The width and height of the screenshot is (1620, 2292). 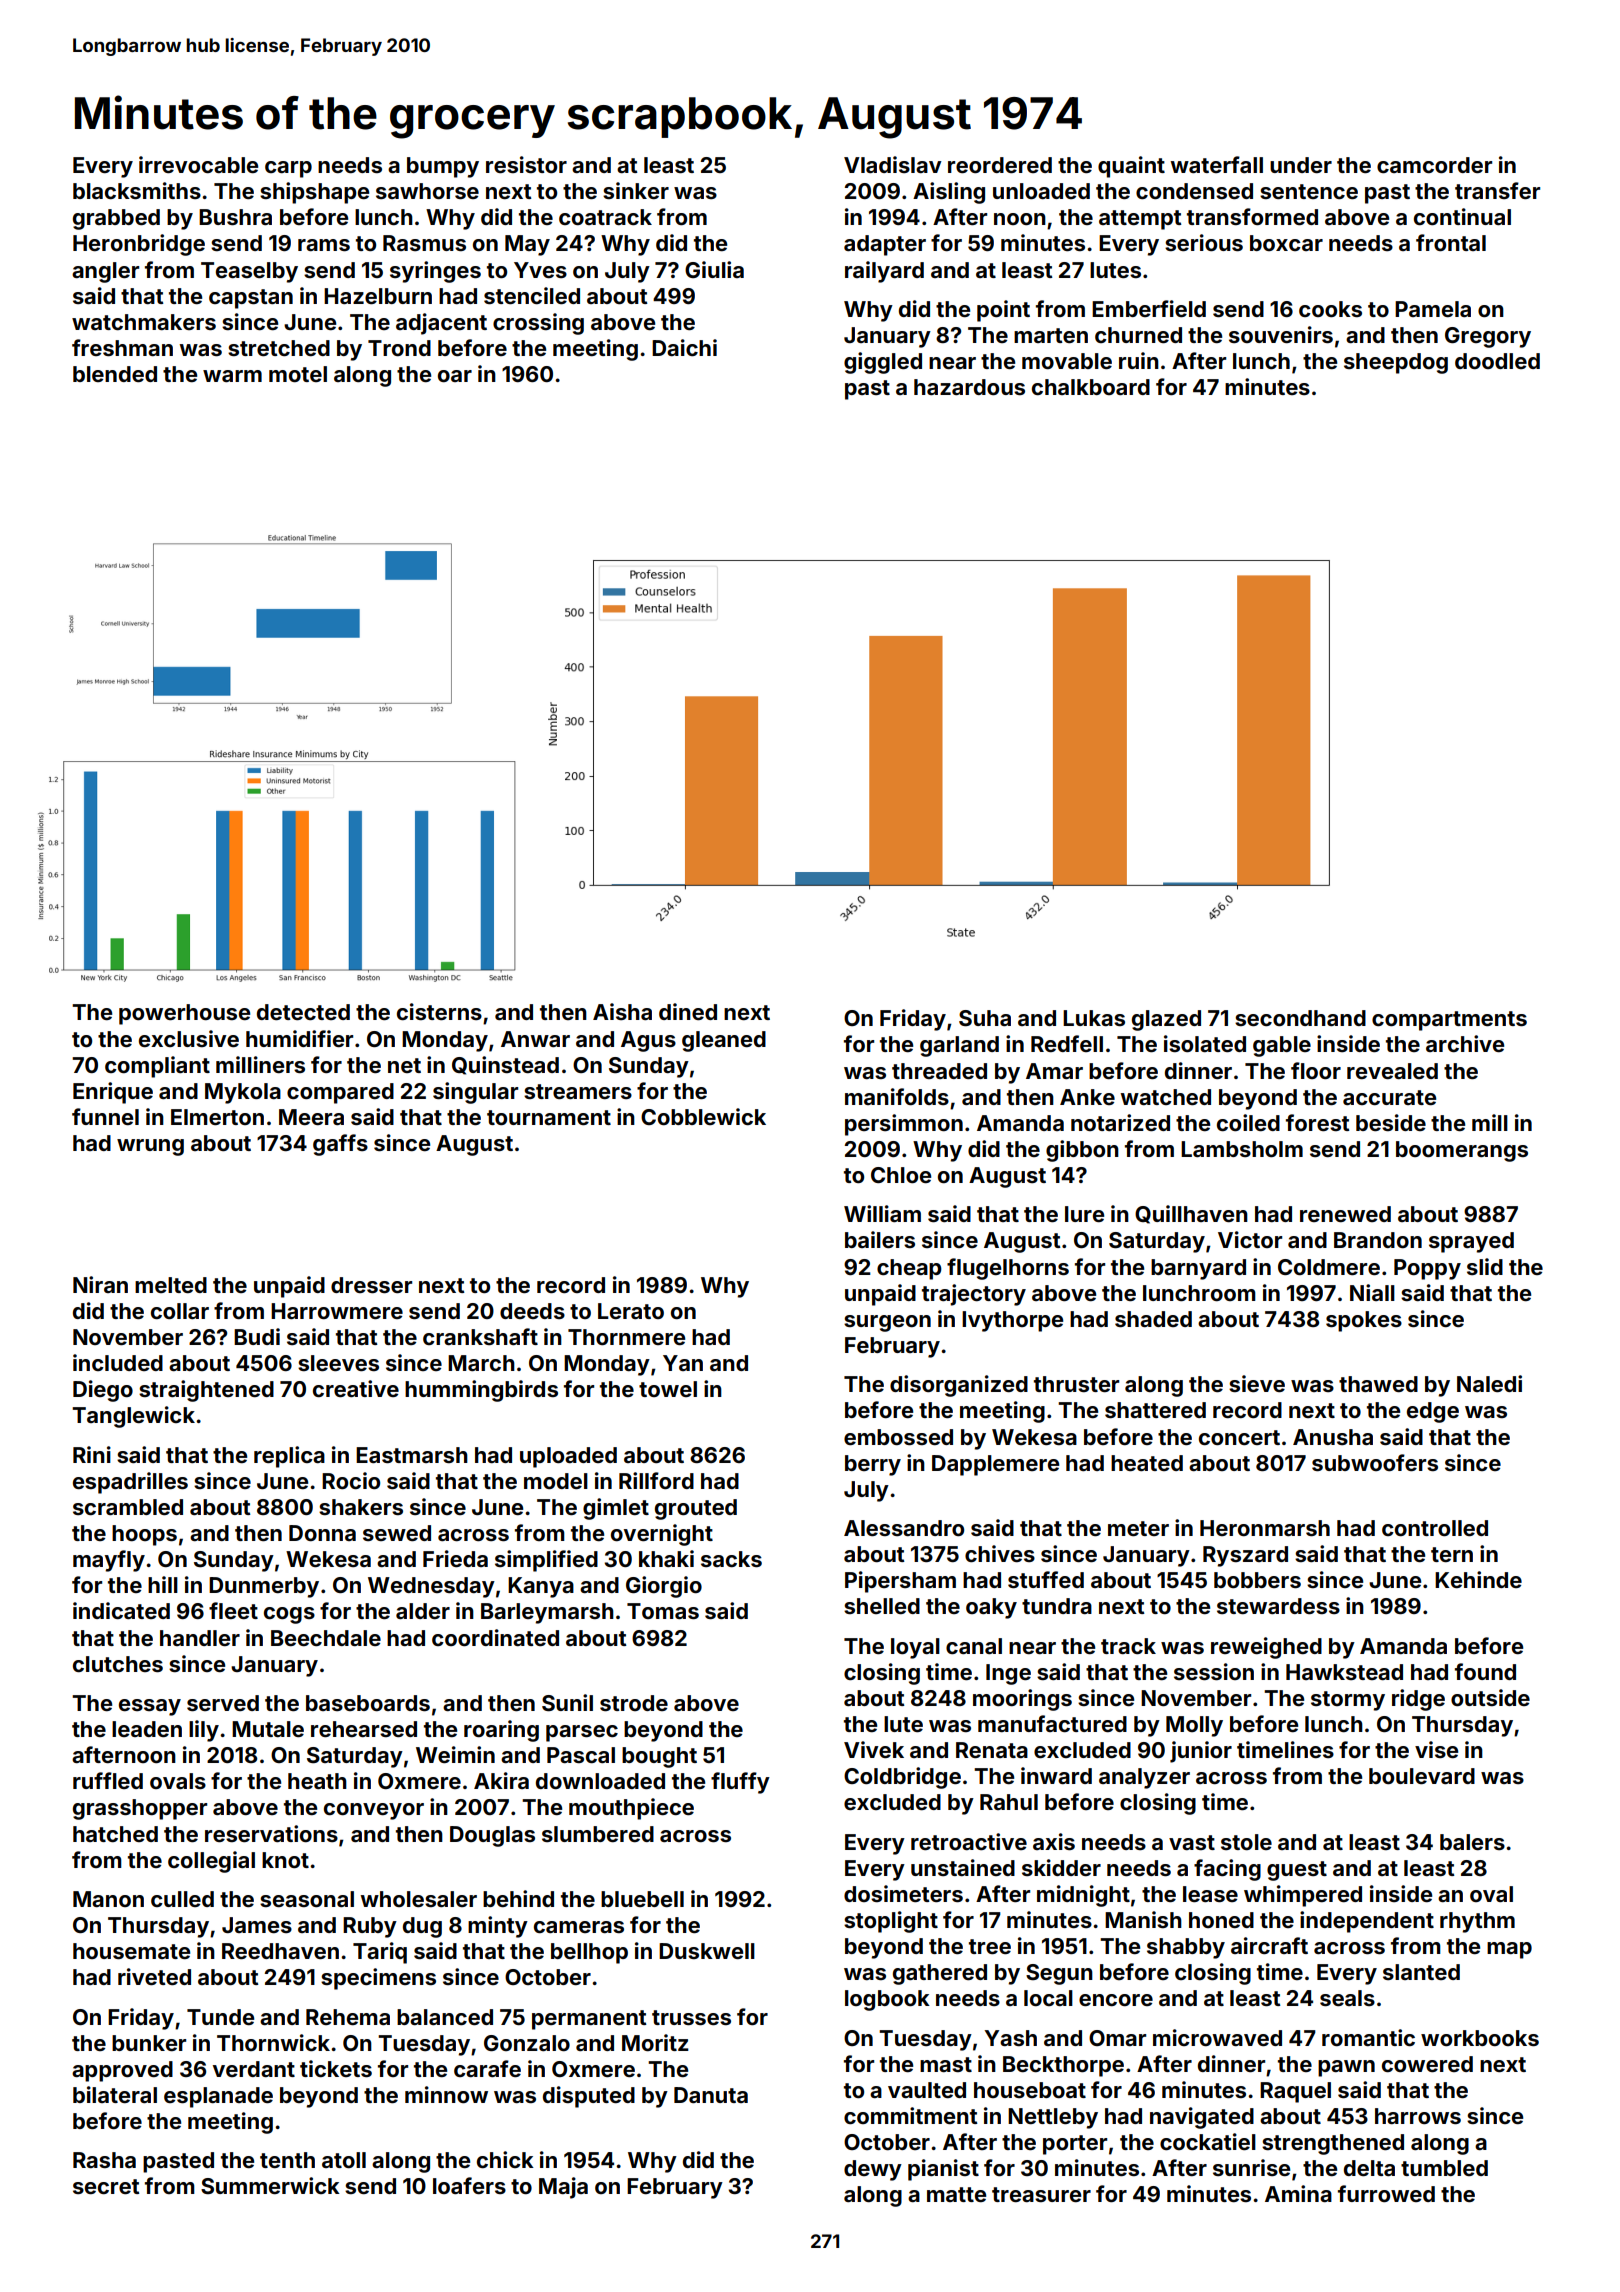 What do you see at coordinates (1396, 363) in the screenshot?
I see `sheepdog` at bounding box center [1396, 363].
